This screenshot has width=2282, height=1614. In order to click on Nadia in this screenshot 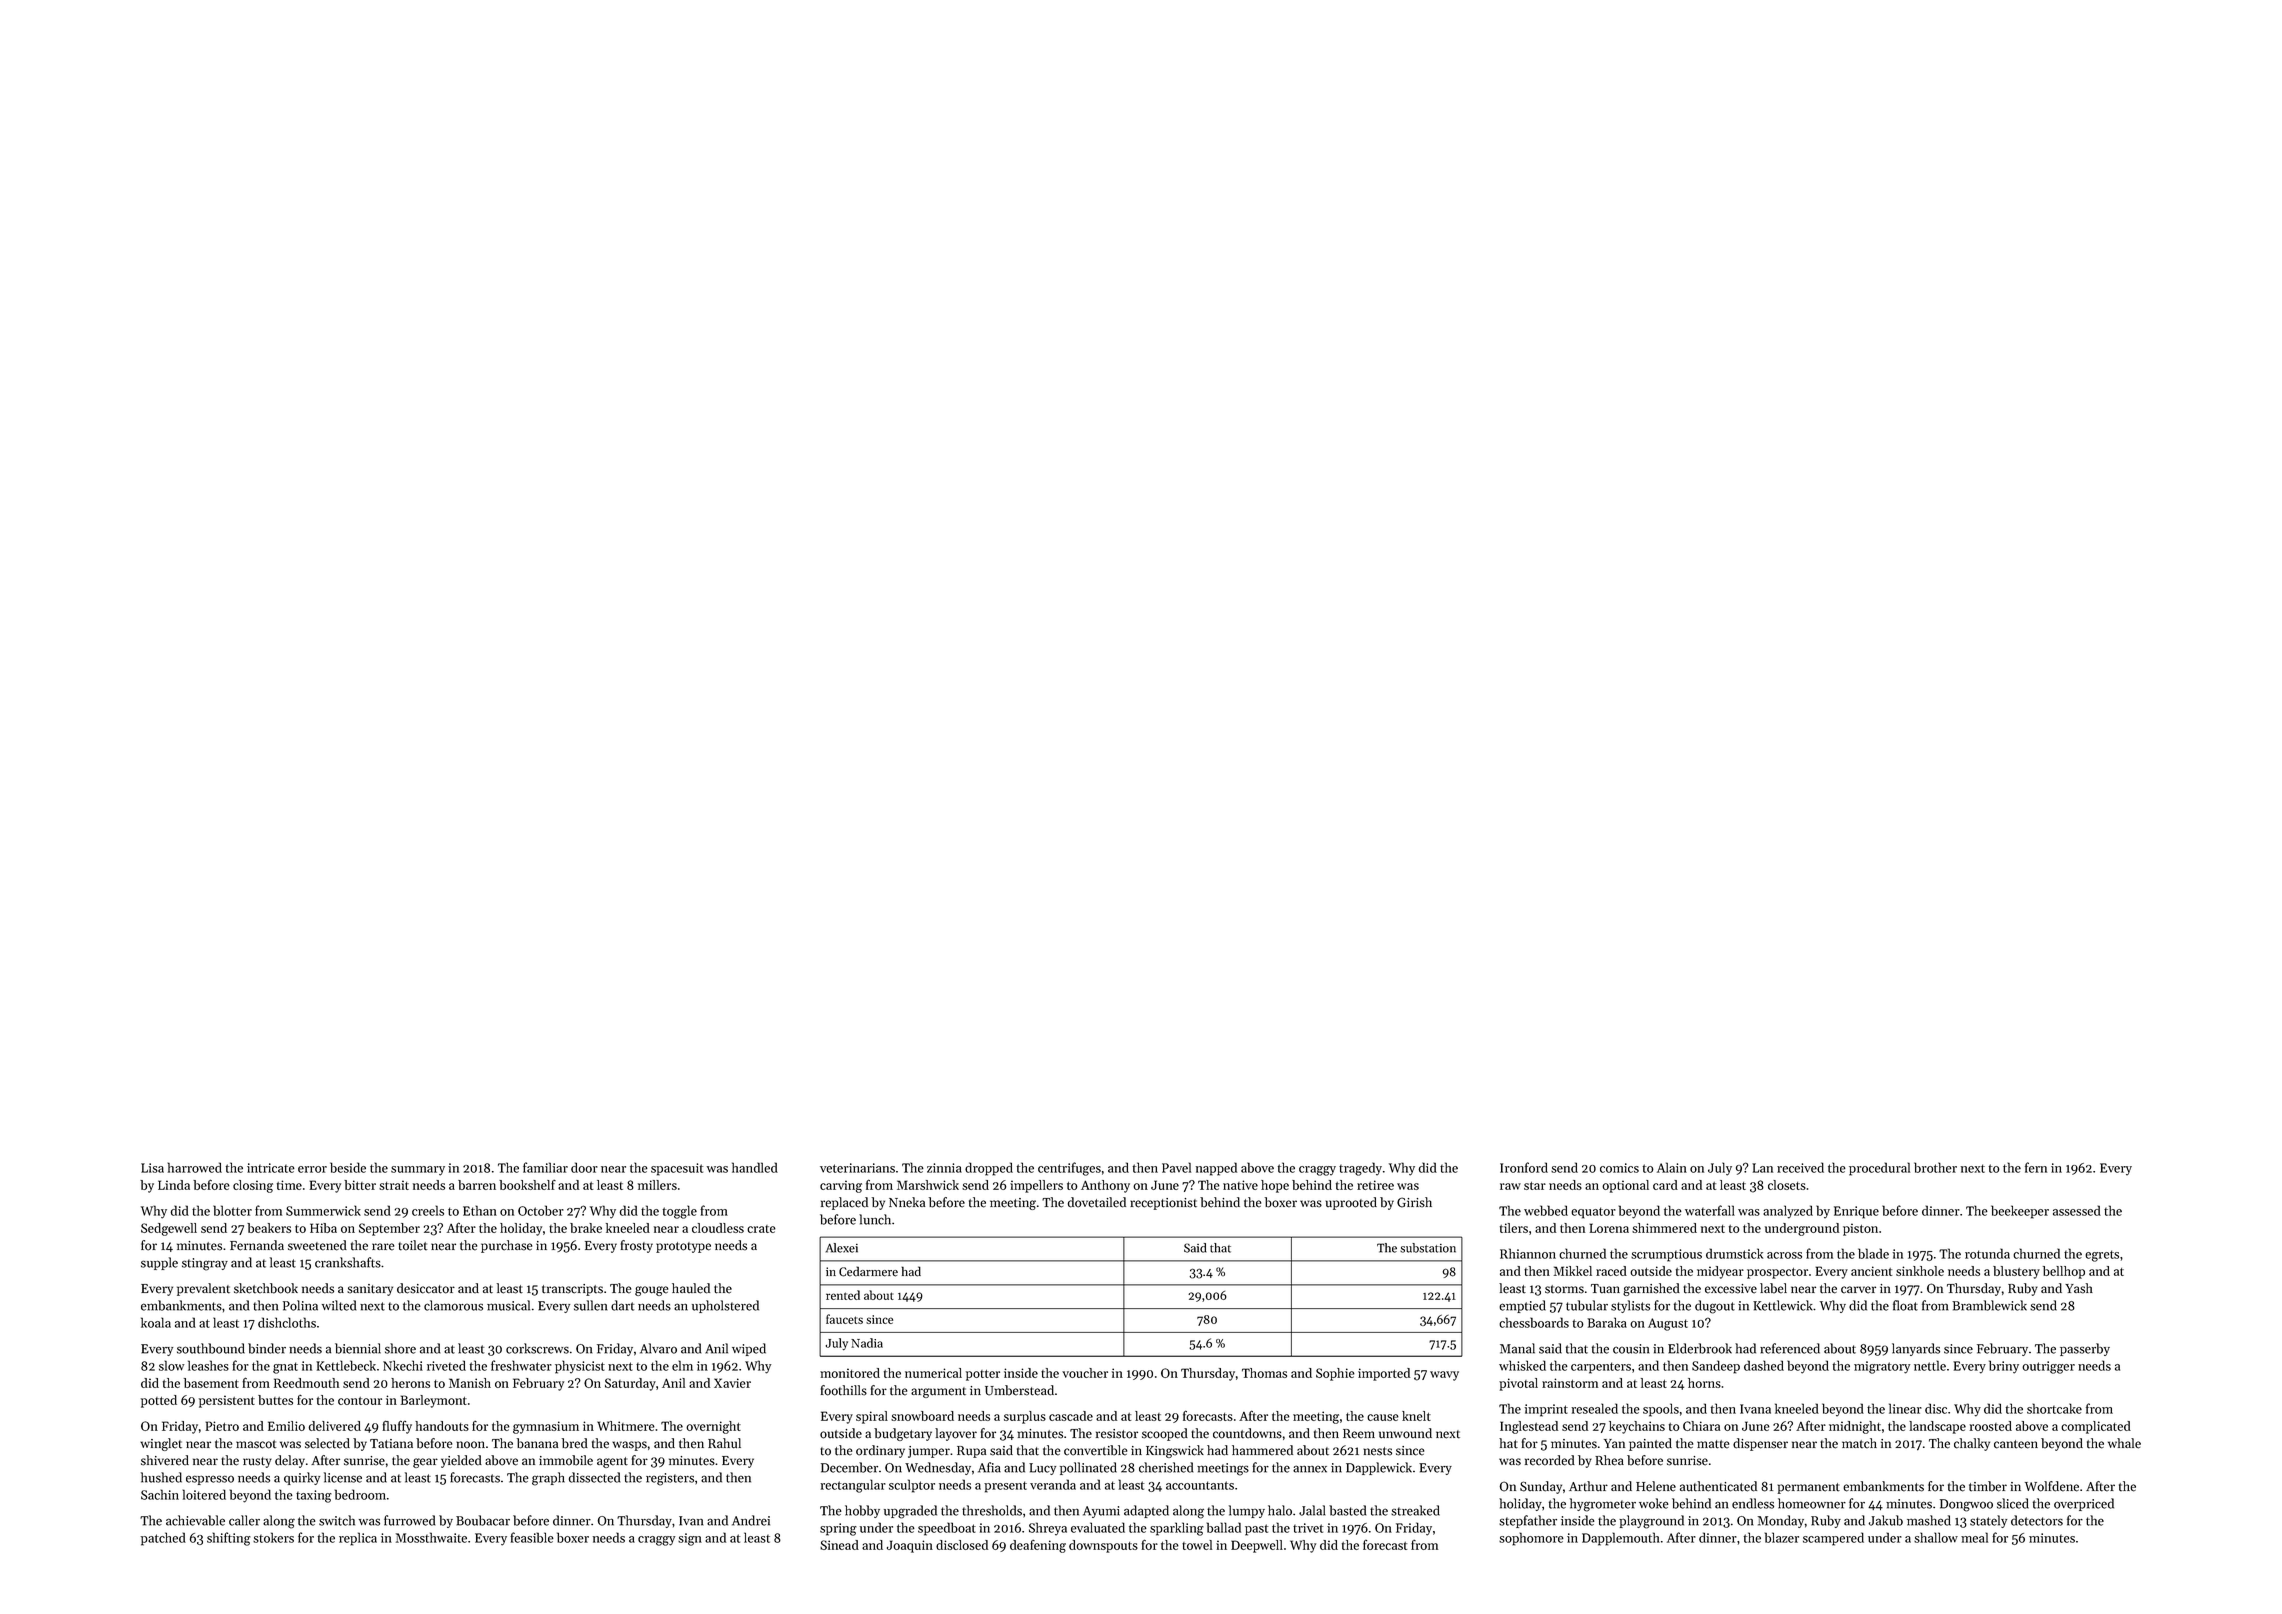, I will do `click(867, 1343)`.
